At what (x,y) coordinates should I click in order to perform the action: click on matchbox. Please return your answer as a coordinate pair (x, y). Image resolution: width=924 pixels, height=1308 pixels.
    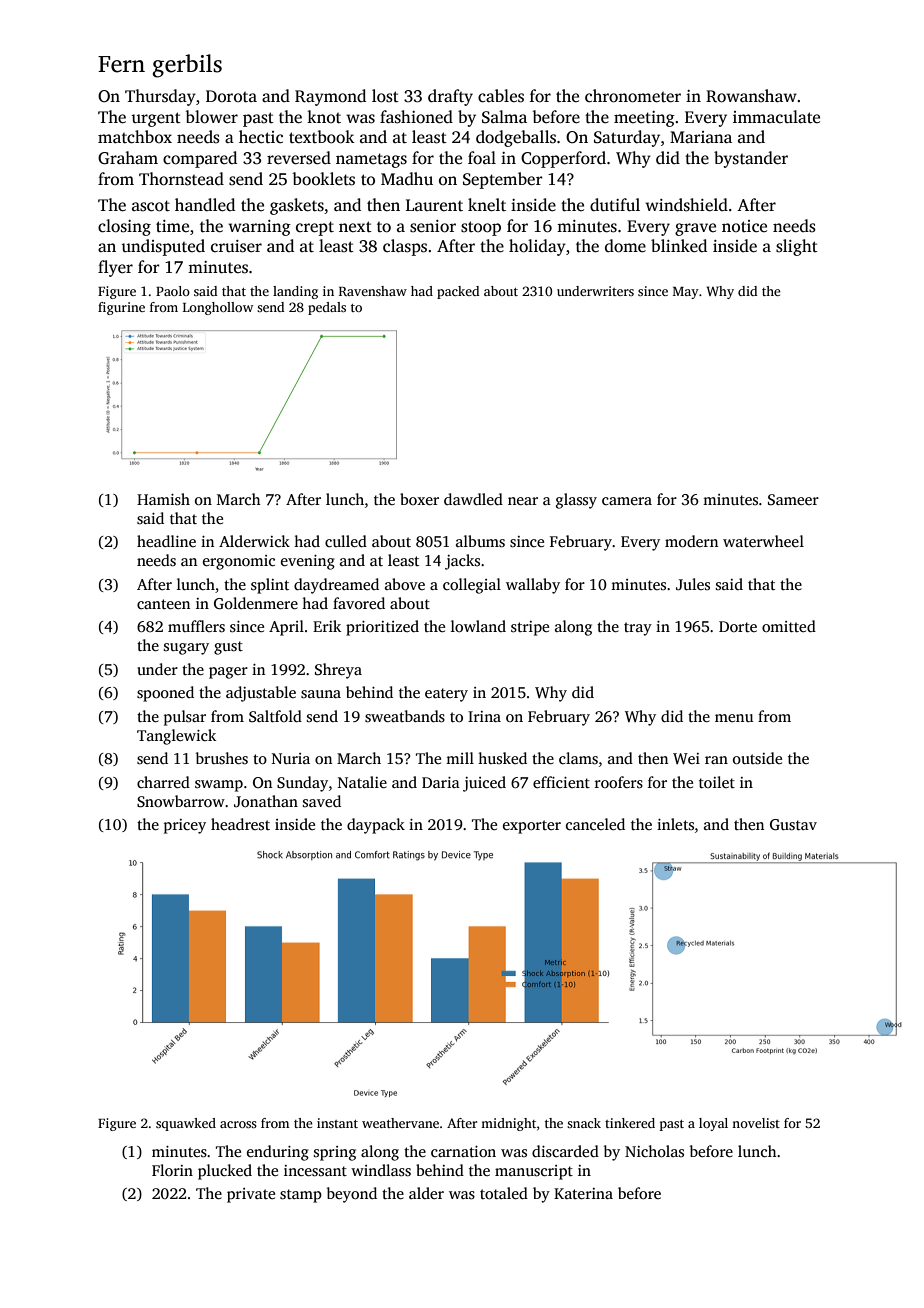
    Looking at the image, I should click on (135, 137).
